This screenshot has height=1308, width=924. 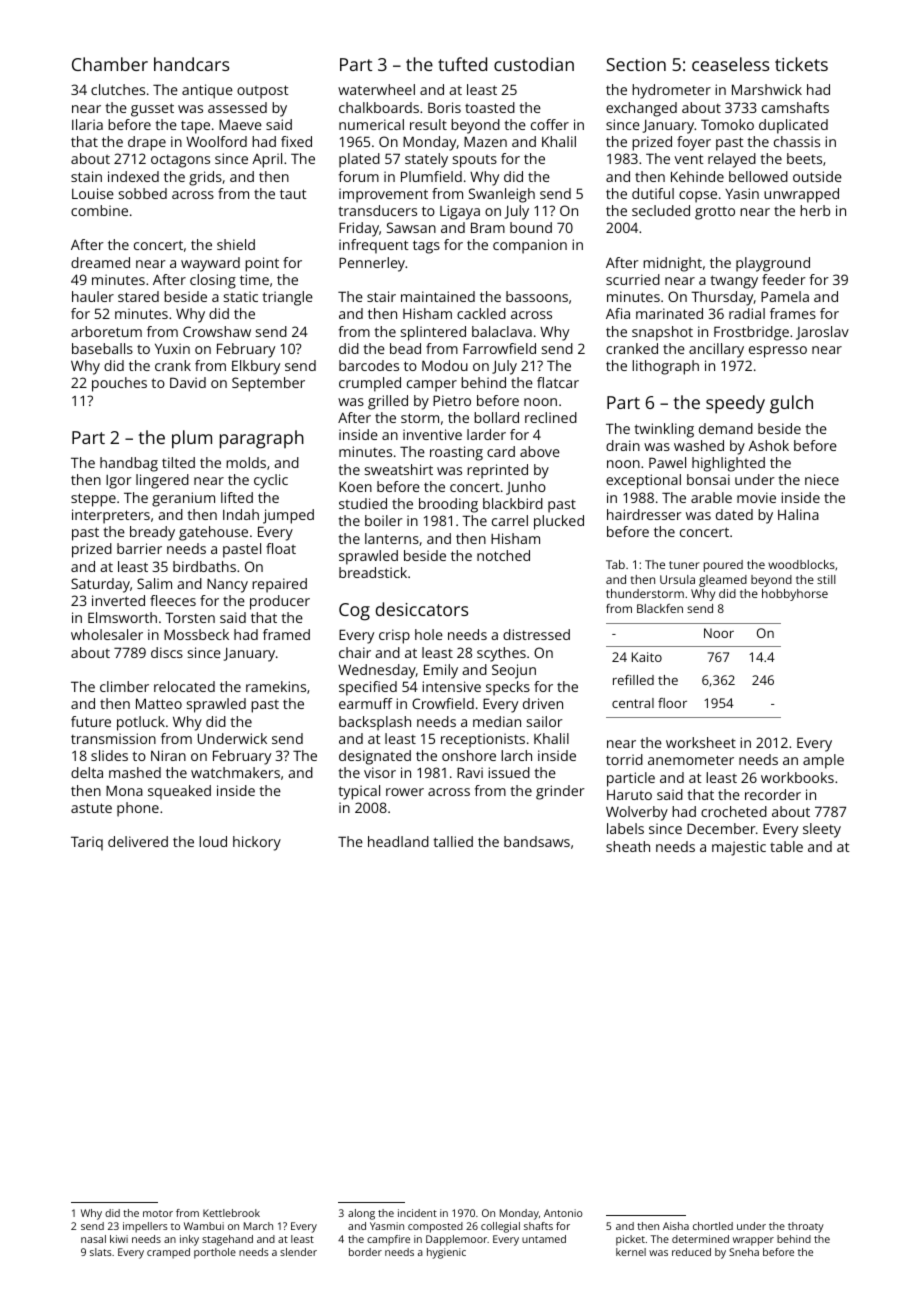 I want to click on larch, so click(x=516, y=755).
